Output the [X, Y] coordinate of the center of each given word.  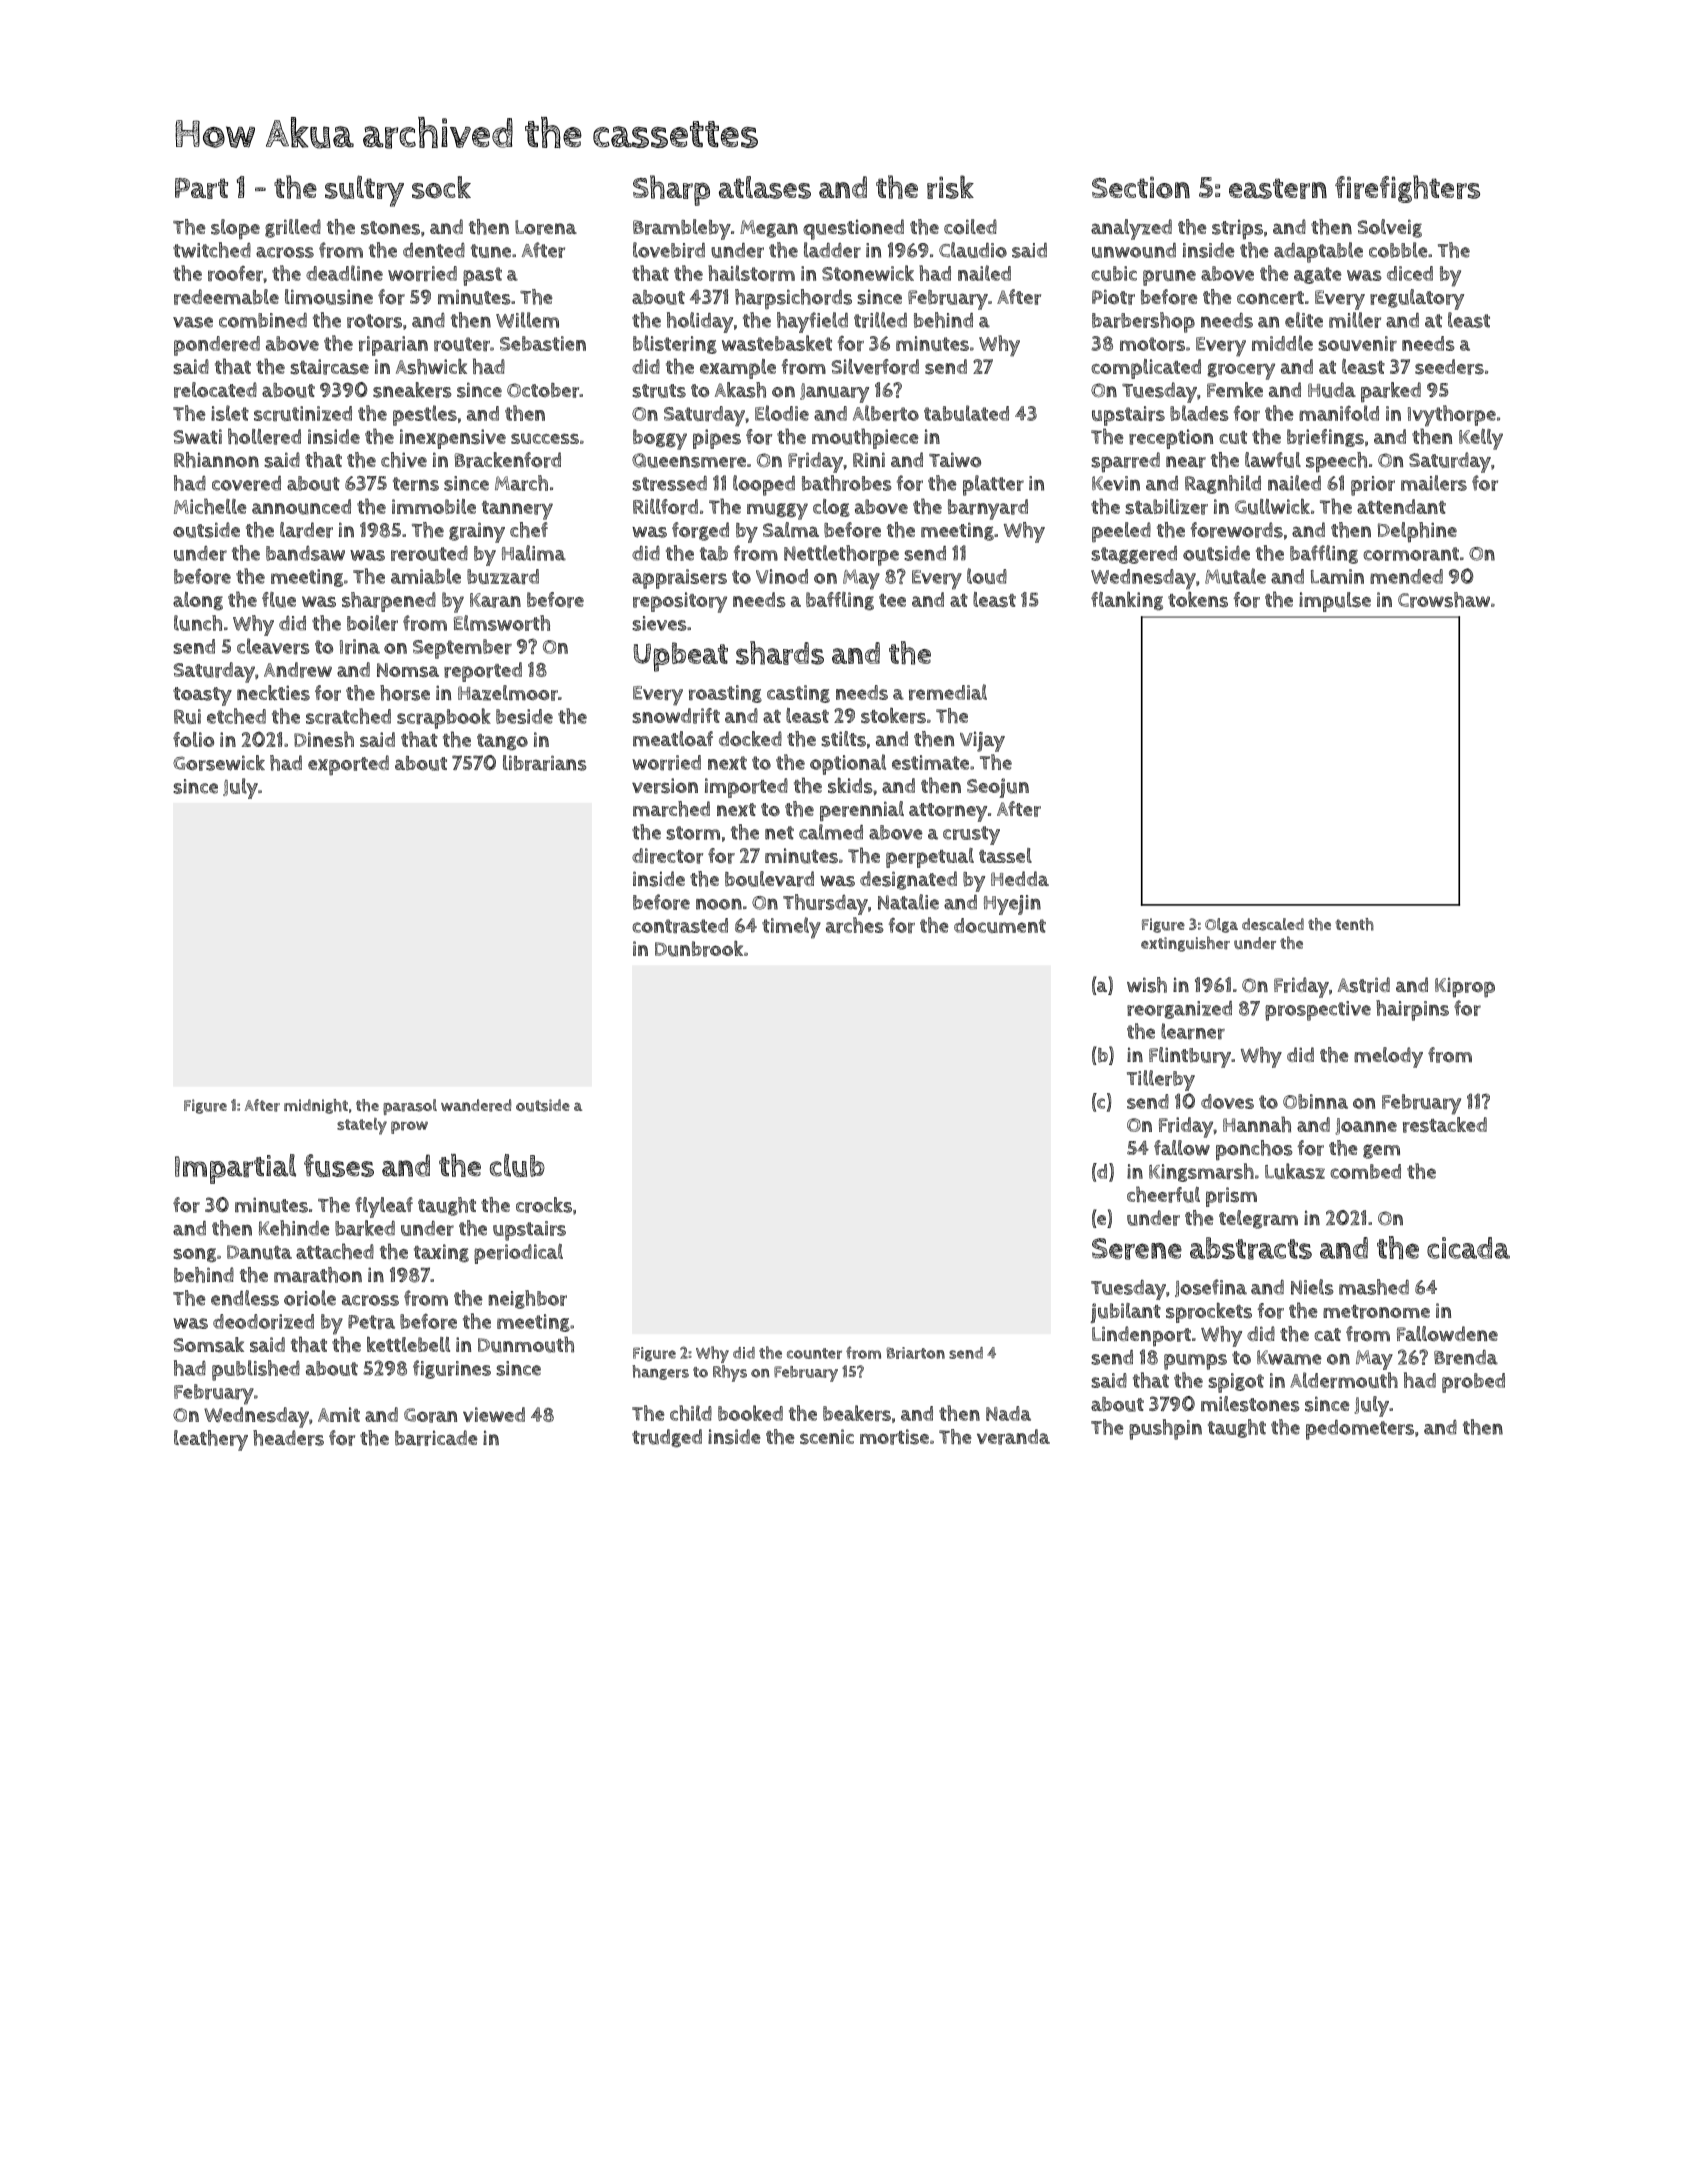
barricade [436, 1438]
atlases [765, 187]
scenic [827, 1437]
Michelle [210, 506]
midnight [316, 1106]
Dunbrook [699, 948]
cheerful [1163, 1194]
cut [1233, 437]
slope [235, 229]
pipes [717, 439]
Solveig [1389, 228]
